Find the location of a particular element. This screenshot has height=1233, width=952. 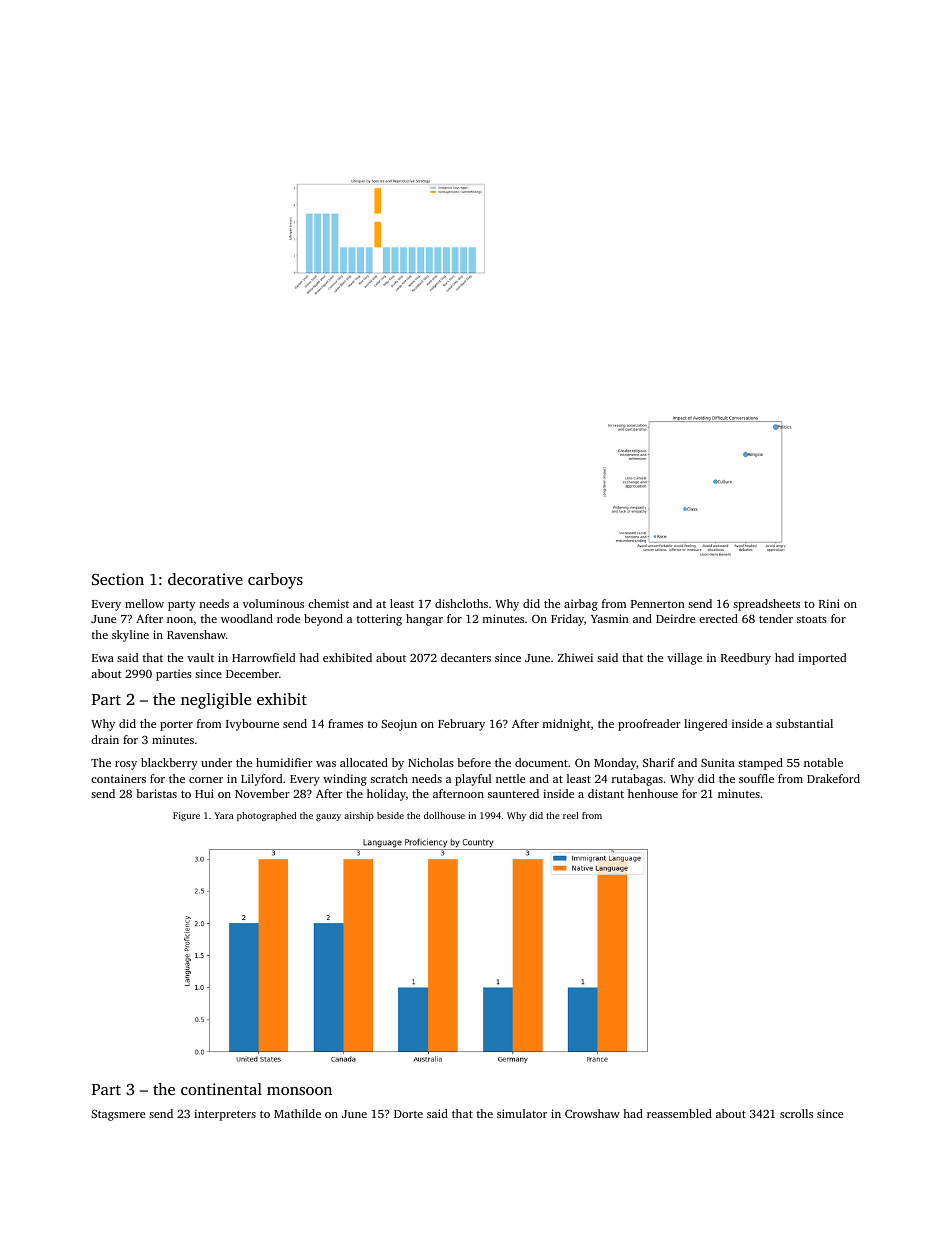

Crowshaw is located at coordinates (592, 1113).
